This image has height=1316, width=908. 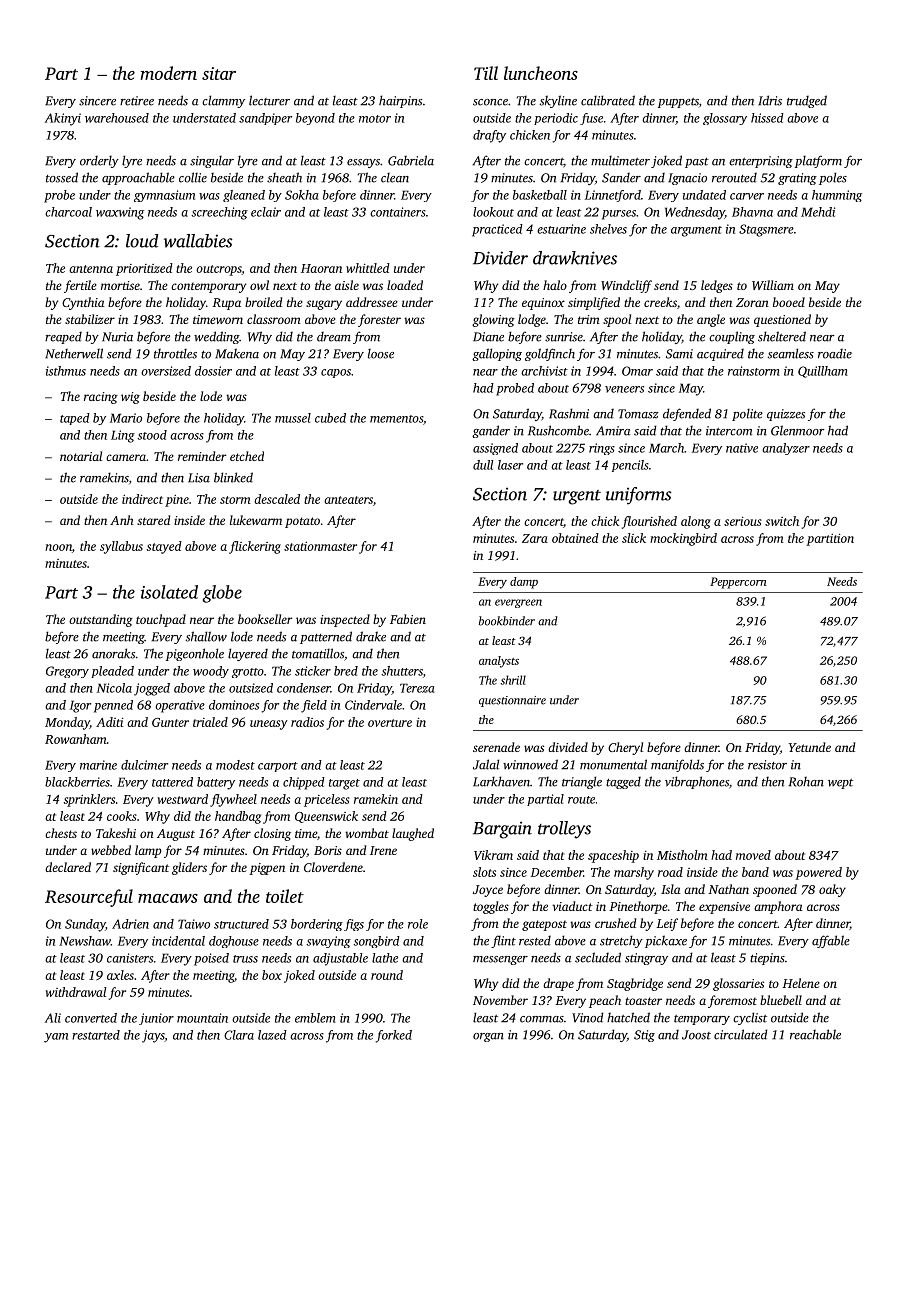 I want to click on Vikram, so click(x=493, y=855).
